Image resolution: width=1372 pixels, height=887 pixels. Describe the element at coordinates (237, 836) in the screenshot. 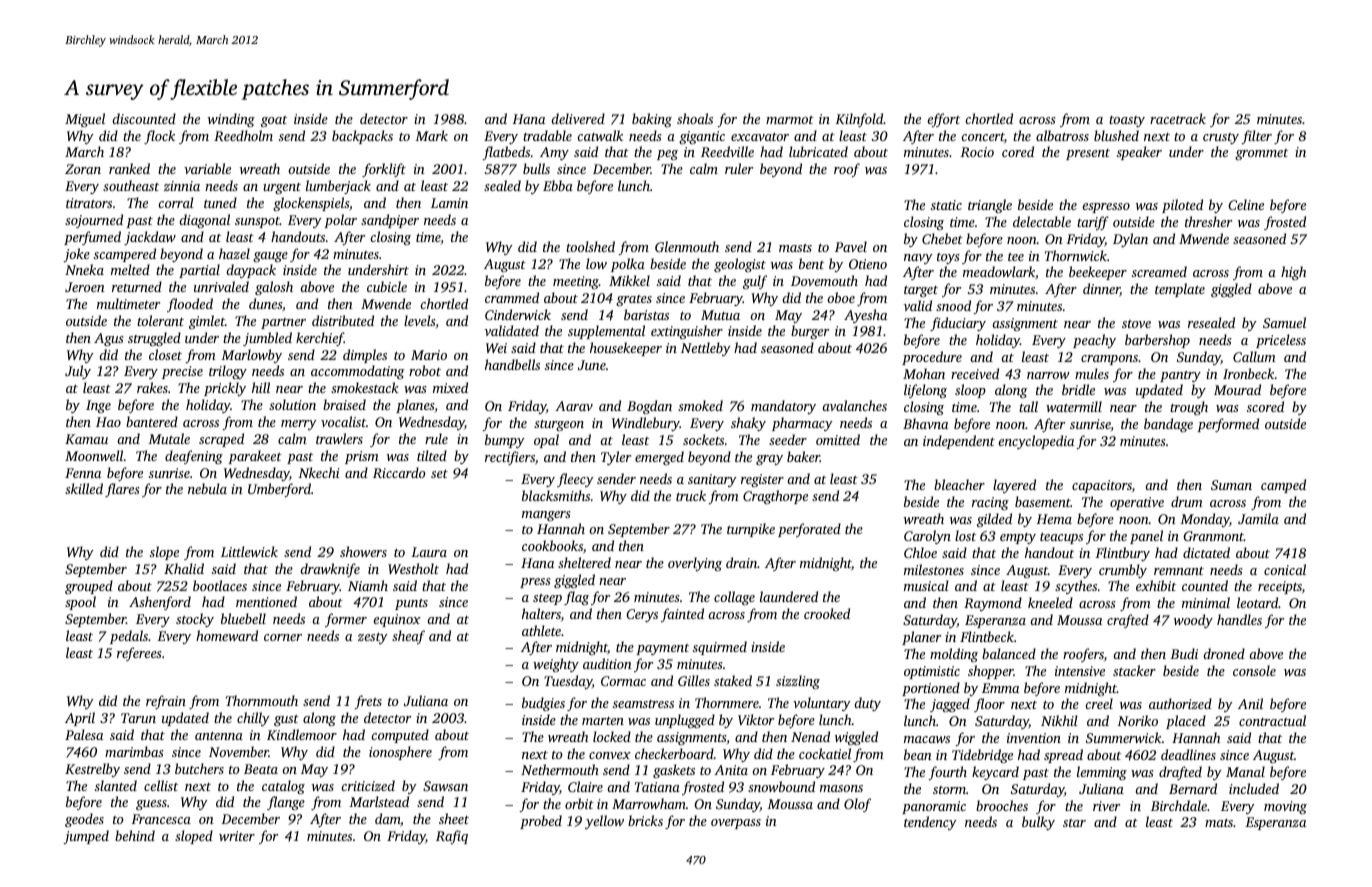

I see `writer` at that location.
